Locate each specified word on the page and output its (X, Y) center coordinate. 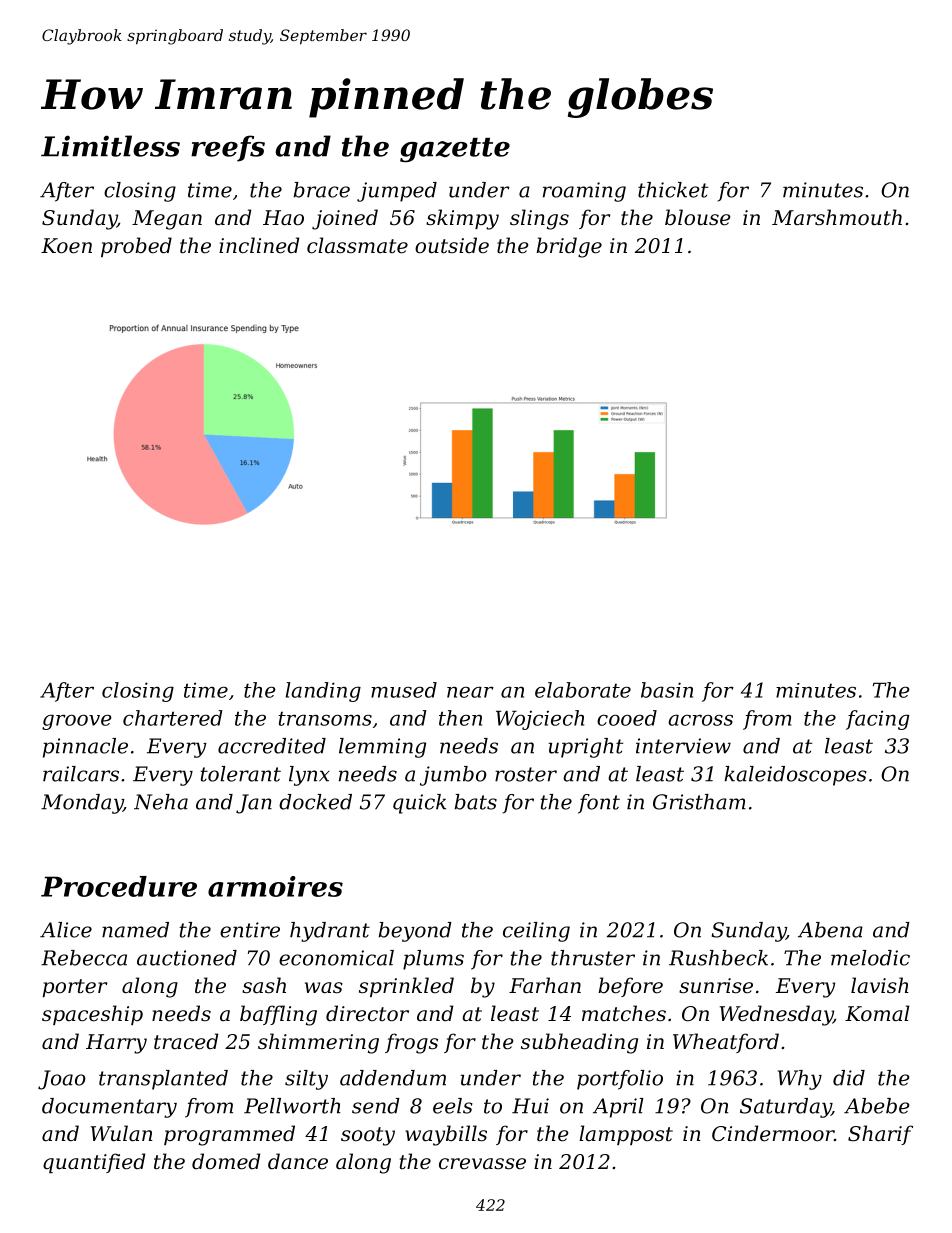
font (599, 804)
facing (877, 720)
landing (323, 692)
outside (452, 245)
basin (667, 690)
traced (186, 1041)
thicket (673, 190)
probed (136, 247)
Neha (161, 802)
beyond (415, 932)
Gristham (699, 802)
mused (404, 690)
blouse (697, 217)
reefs (228, 148)
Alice (66, 930)
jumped (397, 192)
